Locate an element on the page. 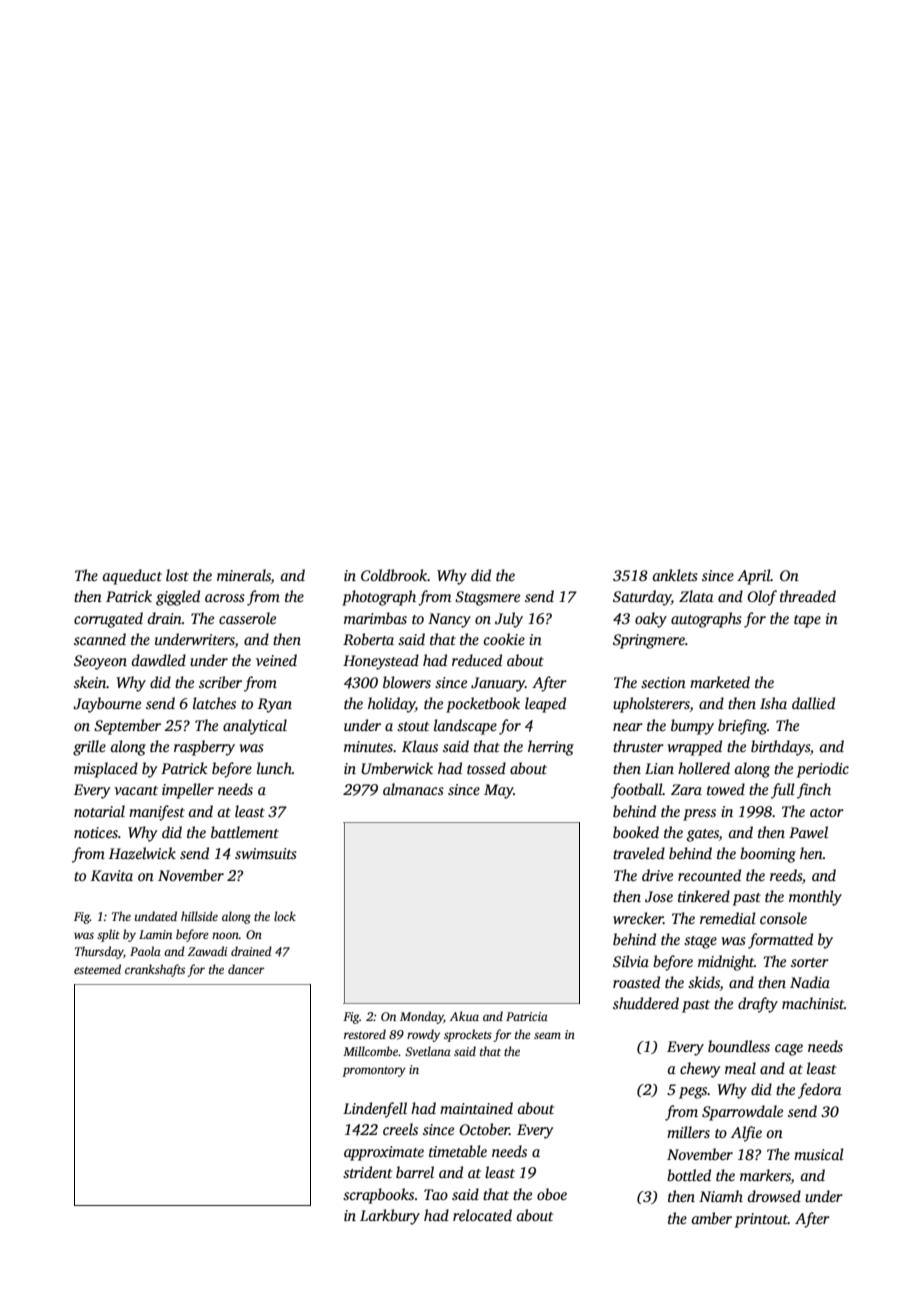 The image size is (924, 1308). hollered is located at coordinates (704, 768).
